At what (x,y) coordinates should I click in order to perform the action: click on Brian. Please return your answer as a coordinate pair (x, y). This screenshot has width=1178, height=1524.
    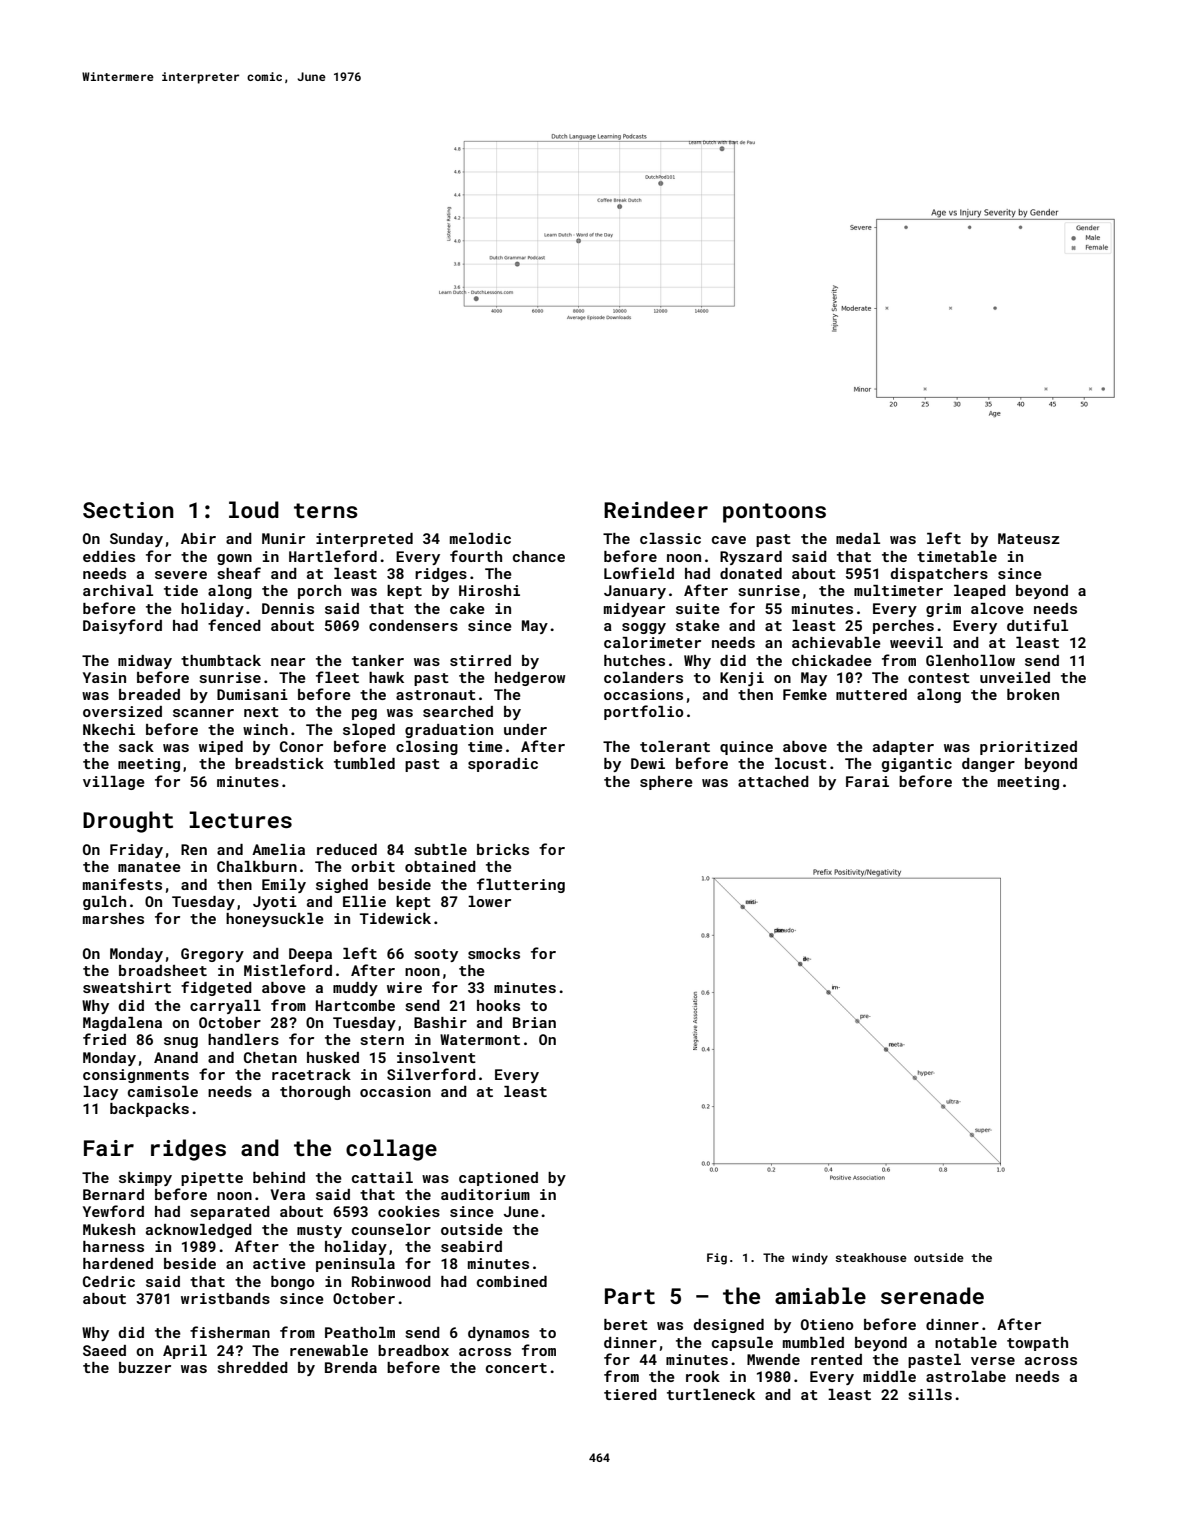
    Looking at the image, I should click on (534, 1022).
